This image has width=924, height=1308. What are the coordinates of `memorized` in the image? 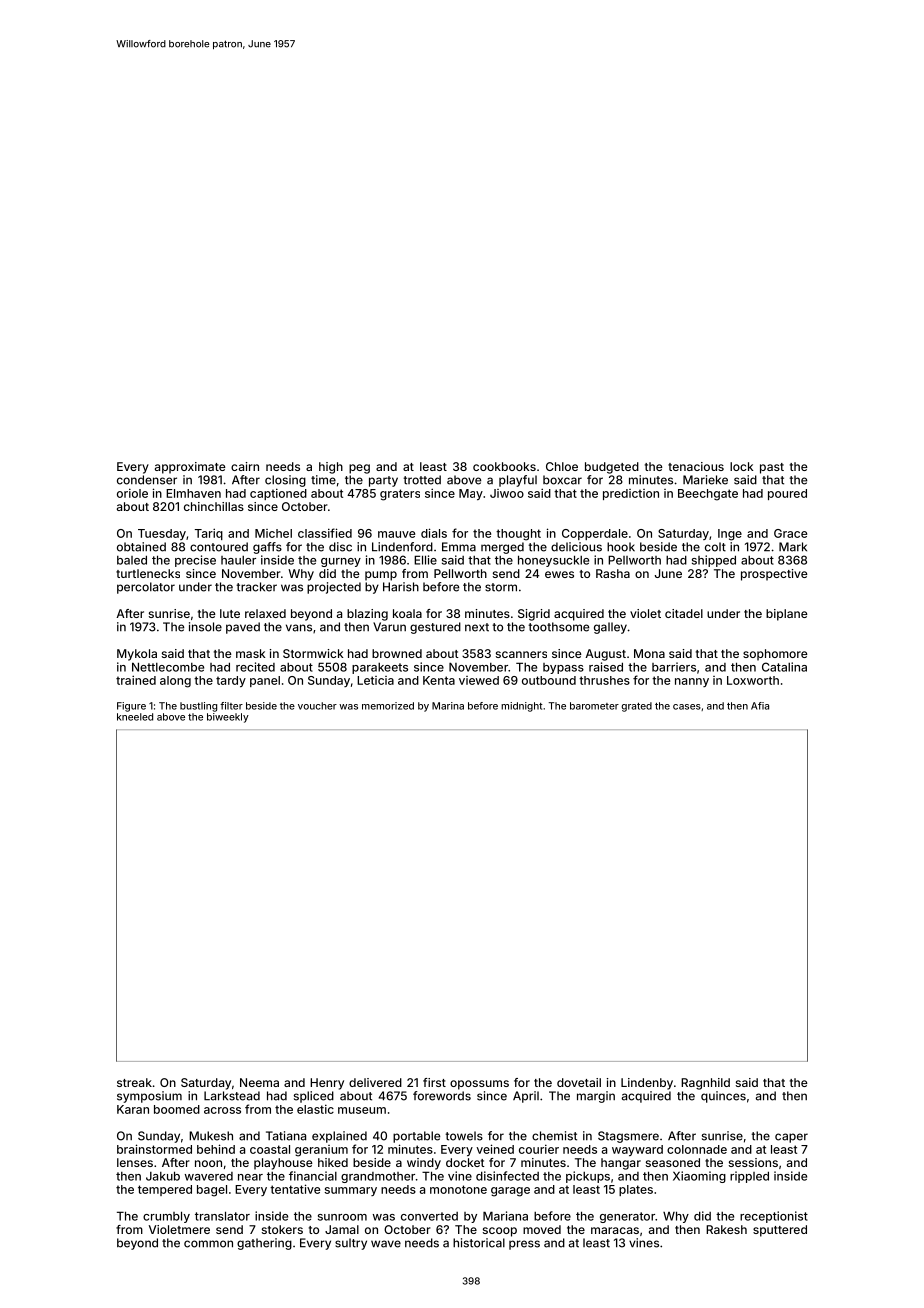 It's located at (388, 706).
